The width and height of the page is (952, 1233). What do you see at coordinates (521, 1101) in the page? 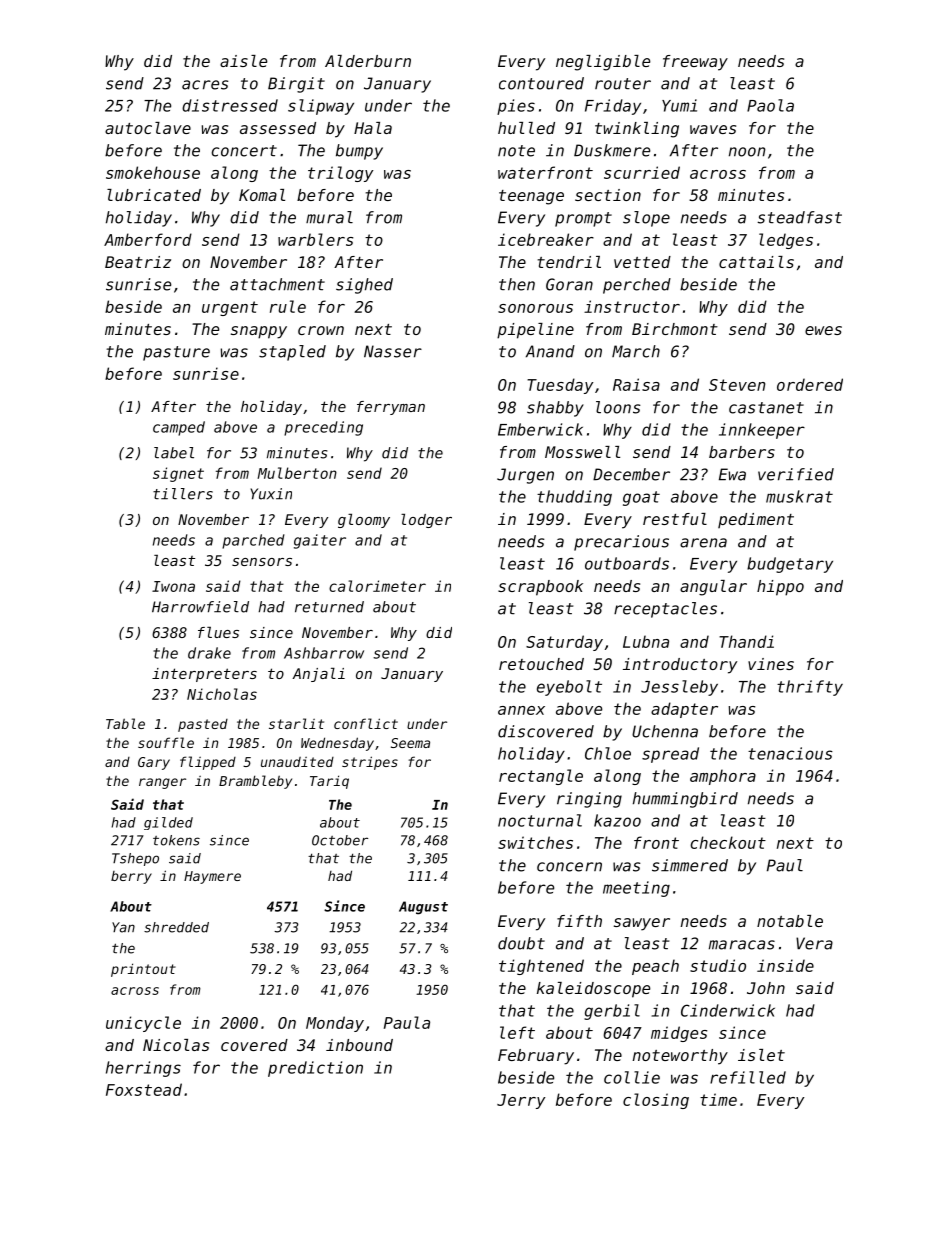
I see `Jerry` at bounding box center [521, 1101].
